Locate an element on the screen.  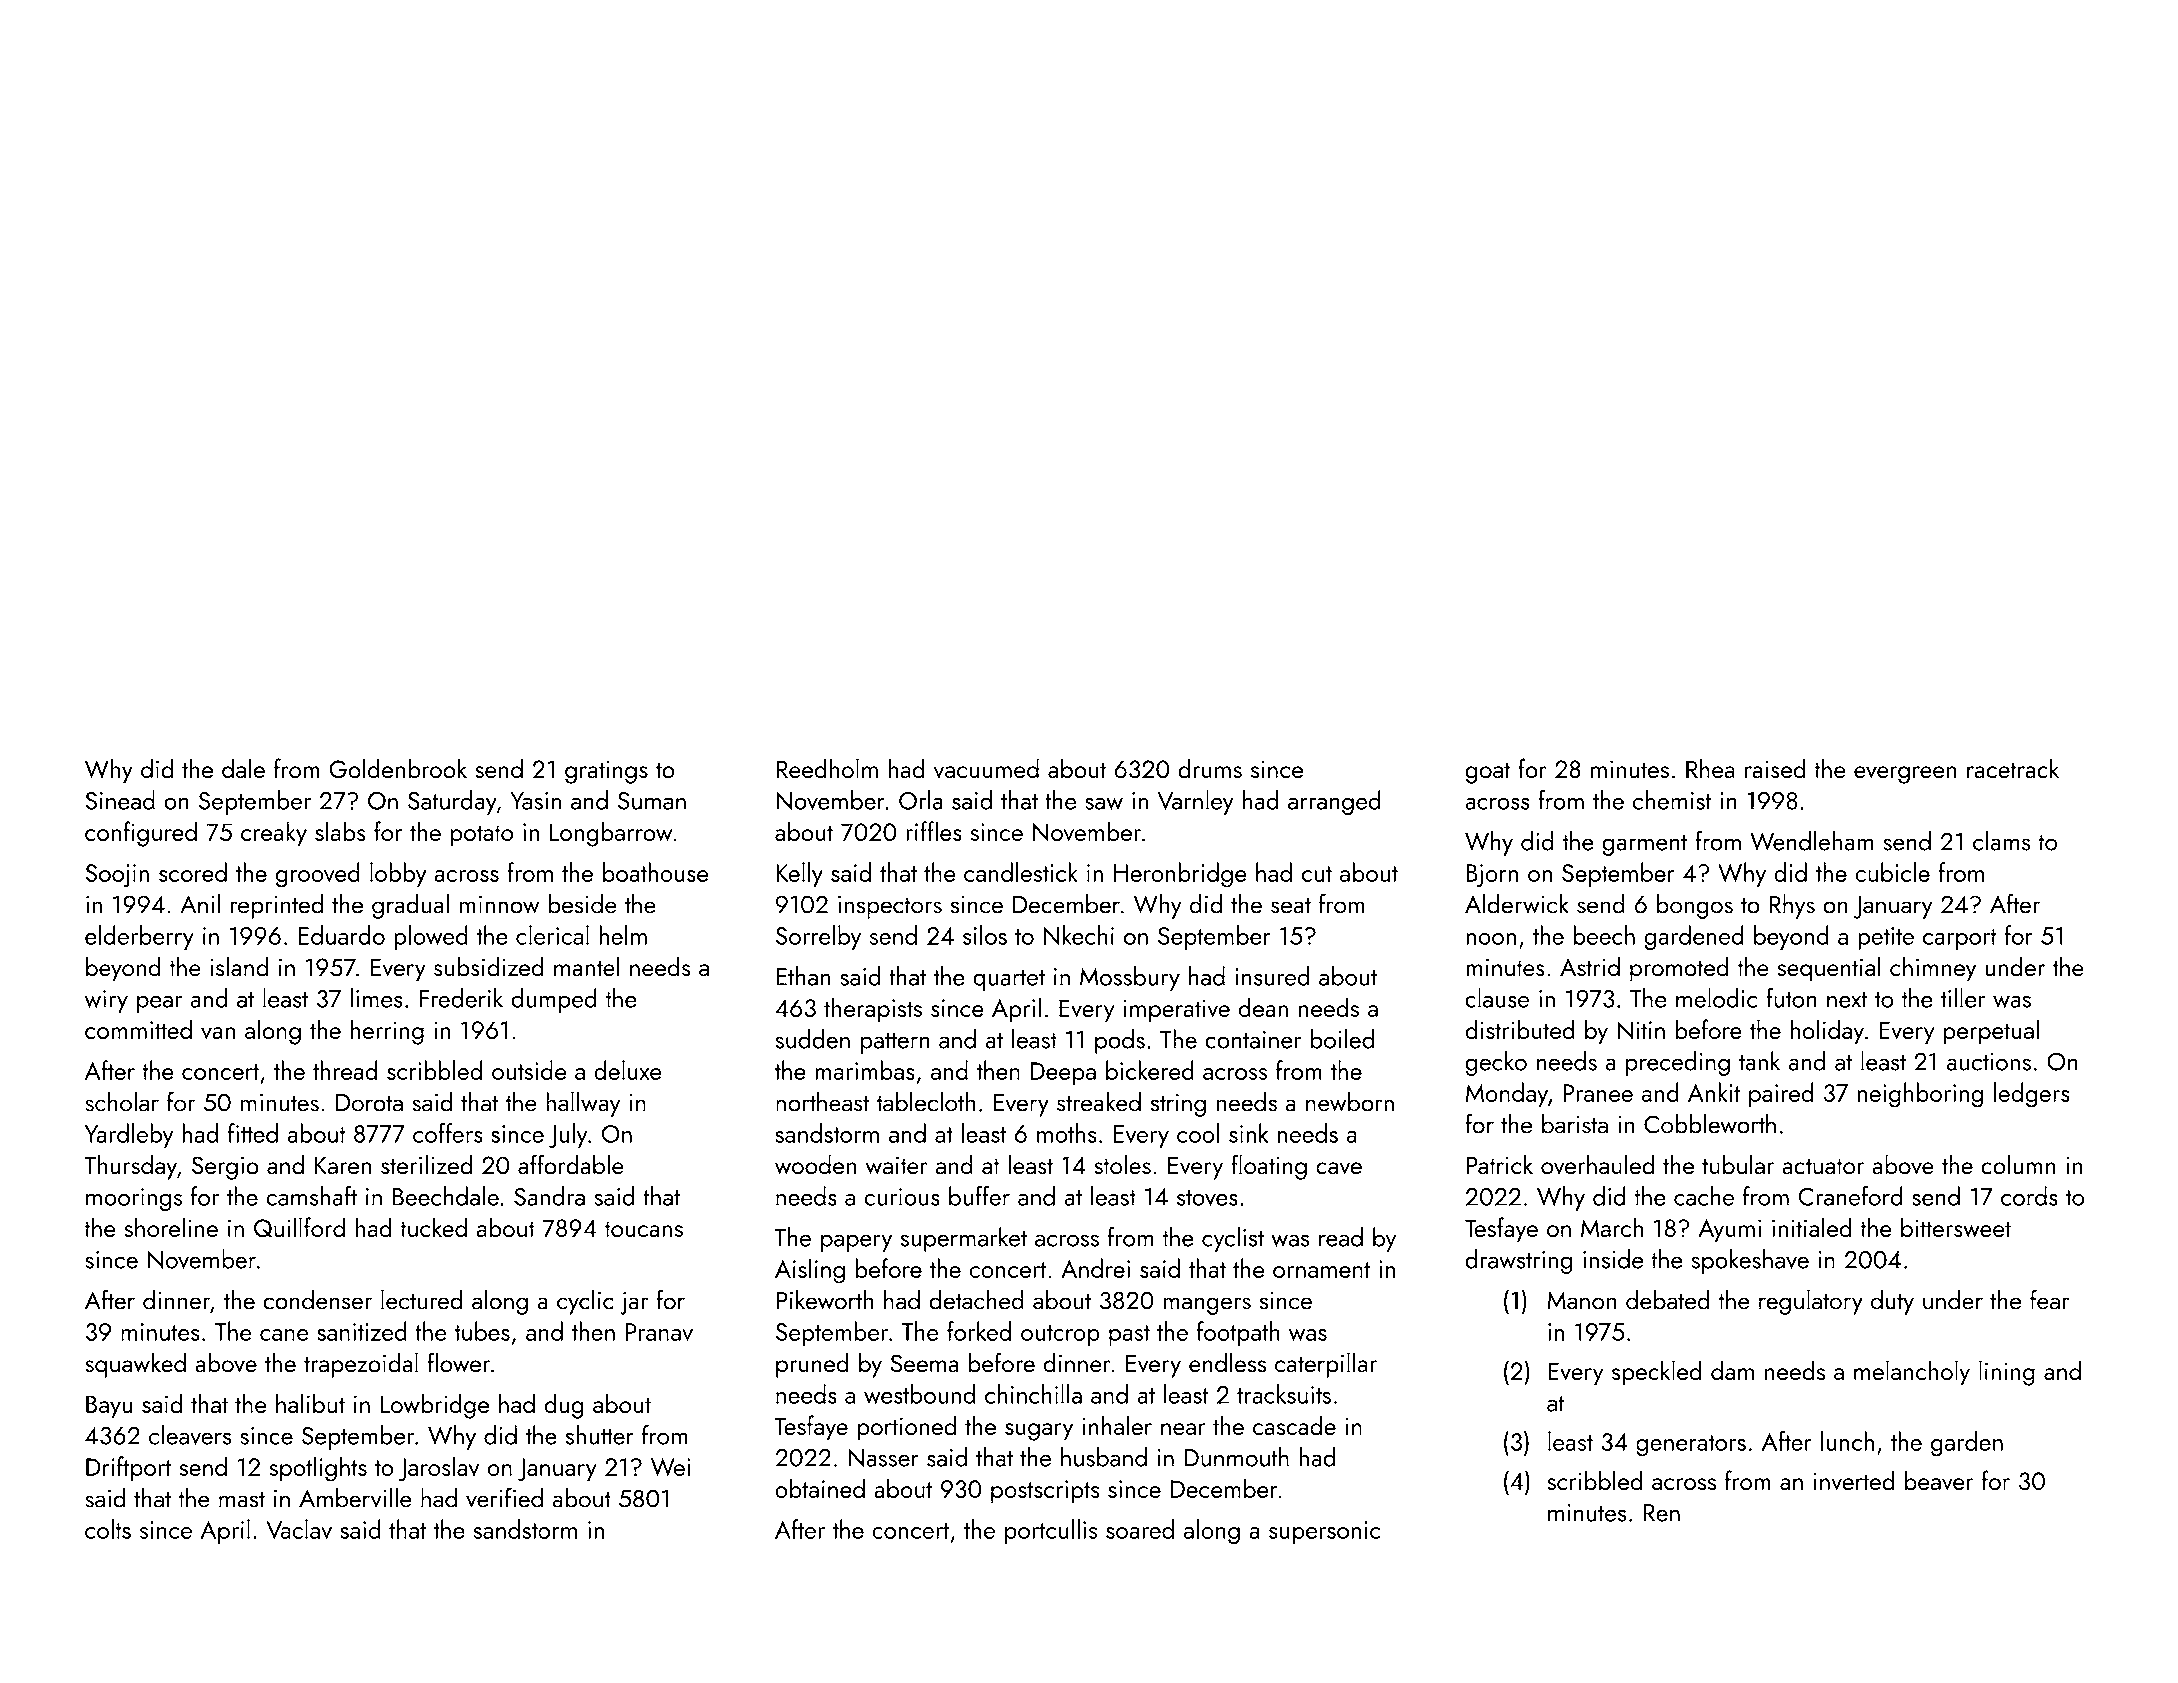
Anil is located at coordinates (200, 903).
